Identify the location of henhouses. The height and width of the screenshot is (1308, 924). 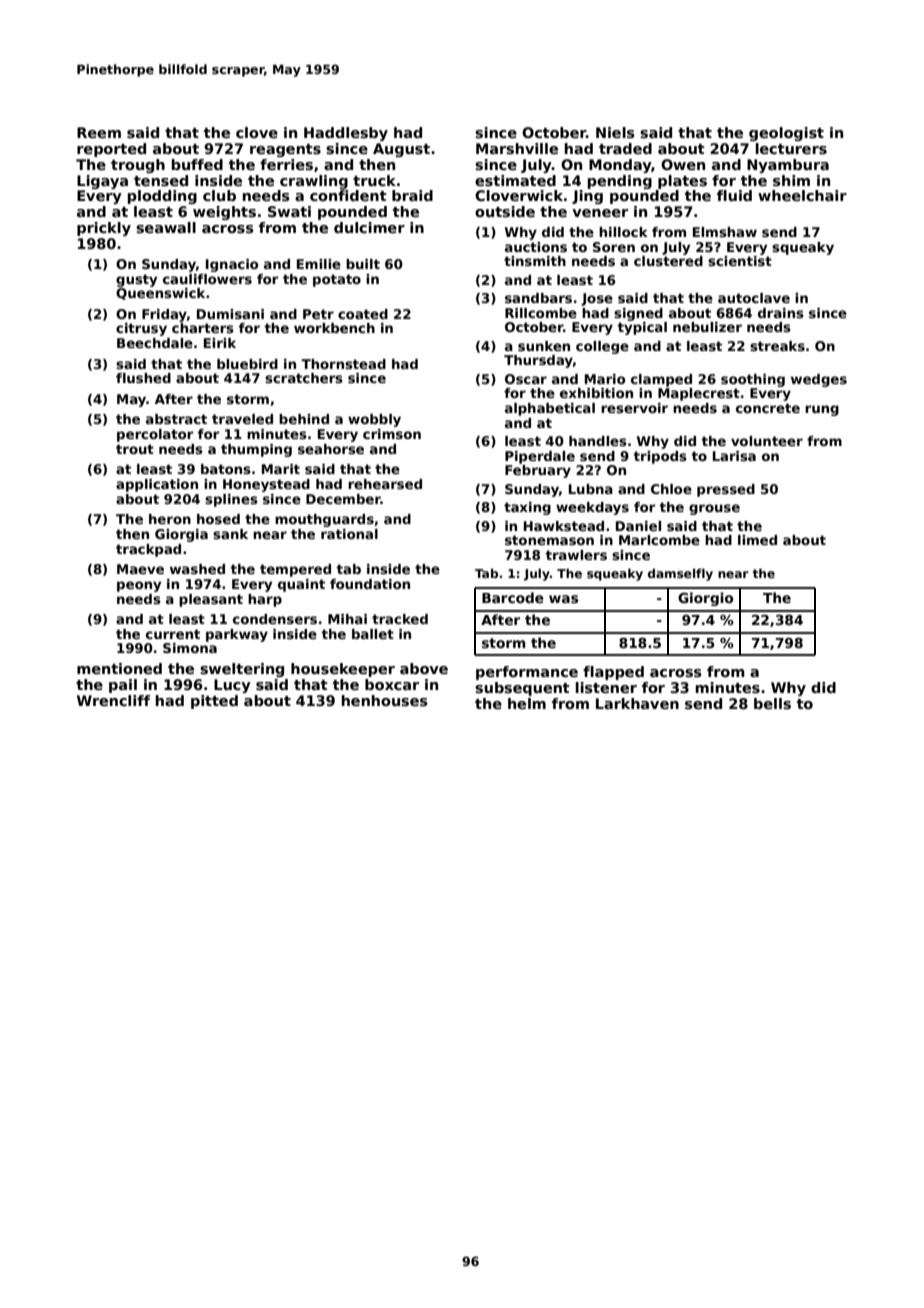
(385, 700).
